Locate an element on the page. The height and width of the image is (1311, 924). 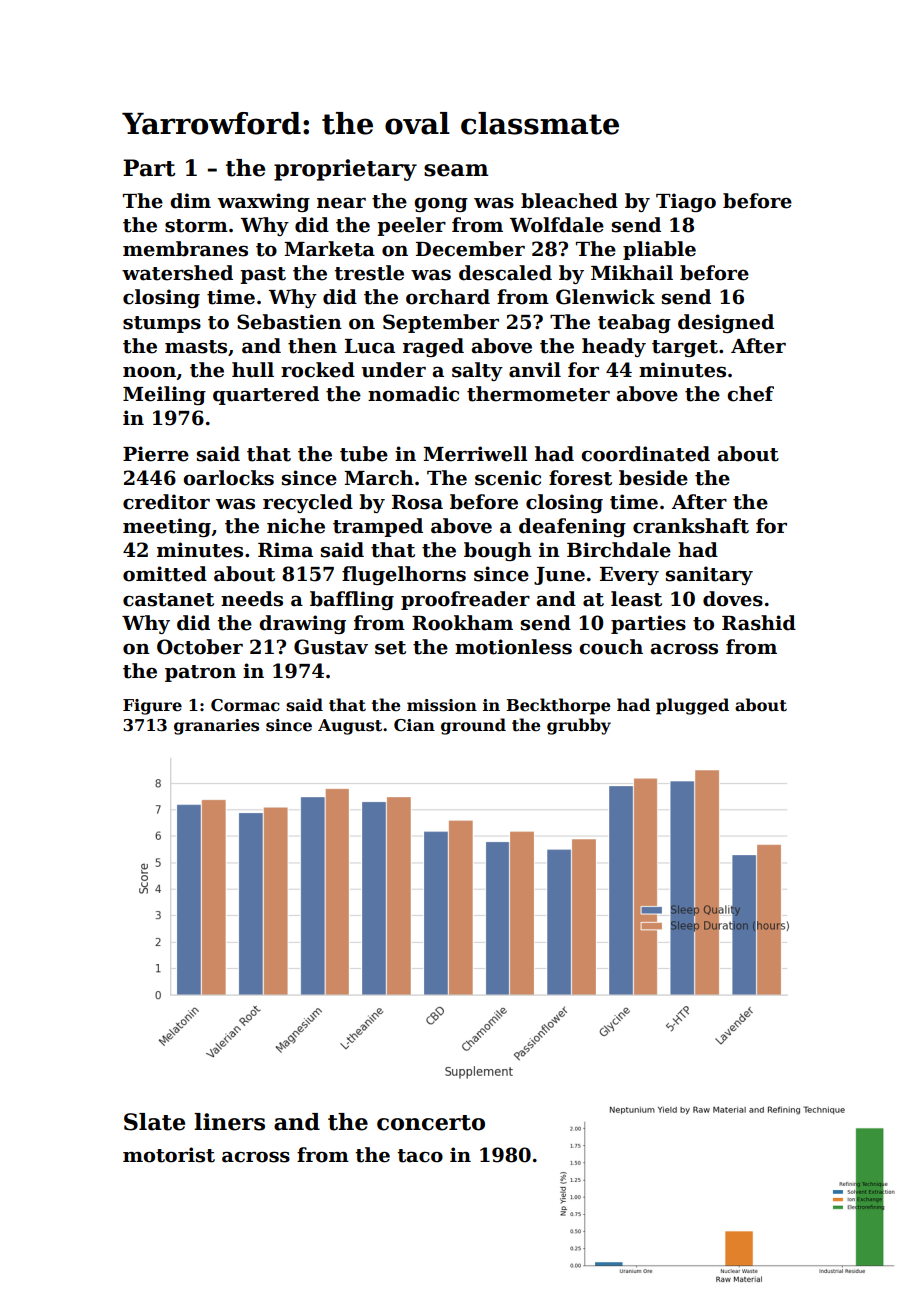
plugged is located at coordinates (692, 706).
